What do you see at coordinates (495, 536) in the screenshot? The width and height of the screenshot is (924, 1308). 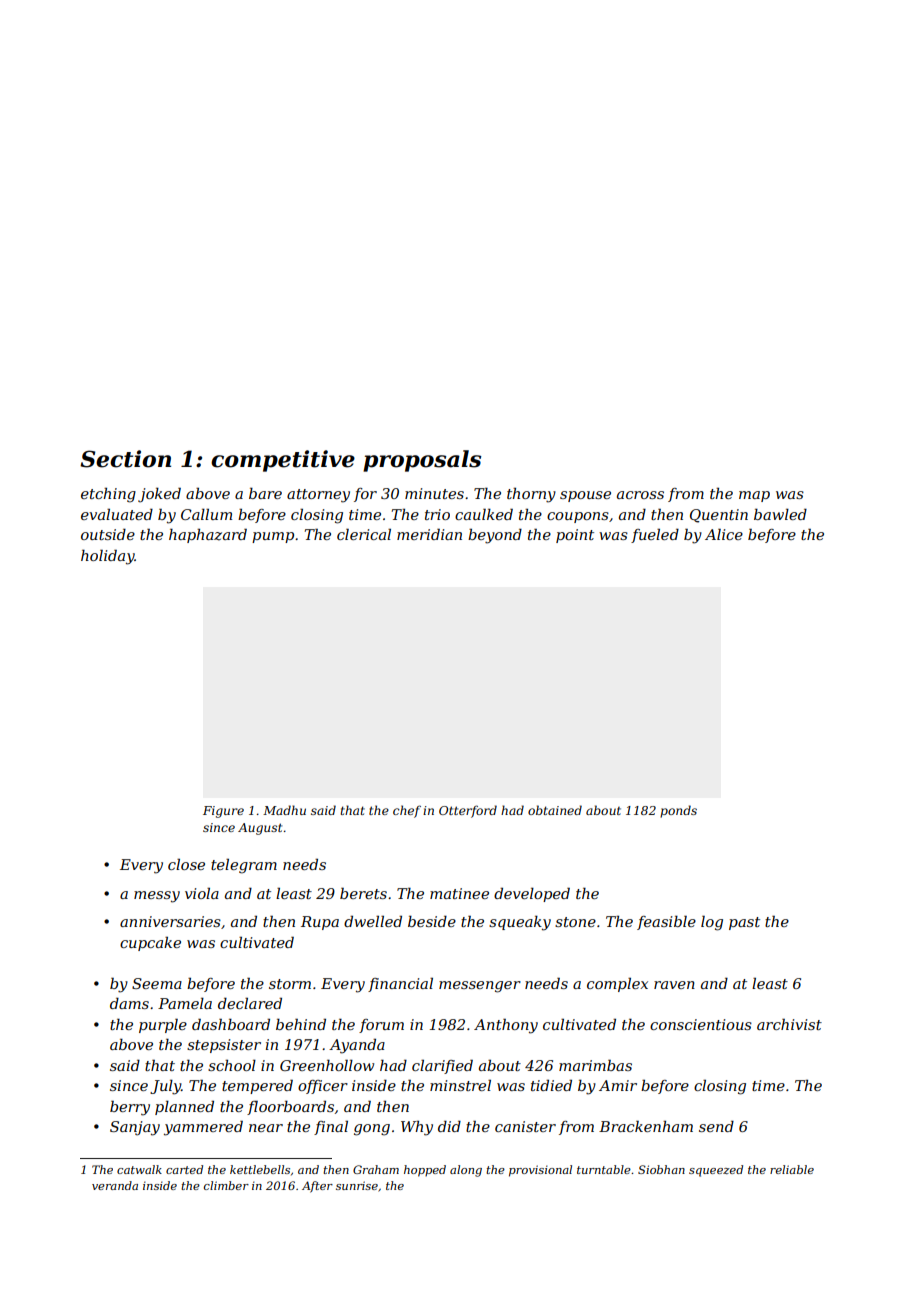 I see `beyond` at bounding box center [495, 536].
